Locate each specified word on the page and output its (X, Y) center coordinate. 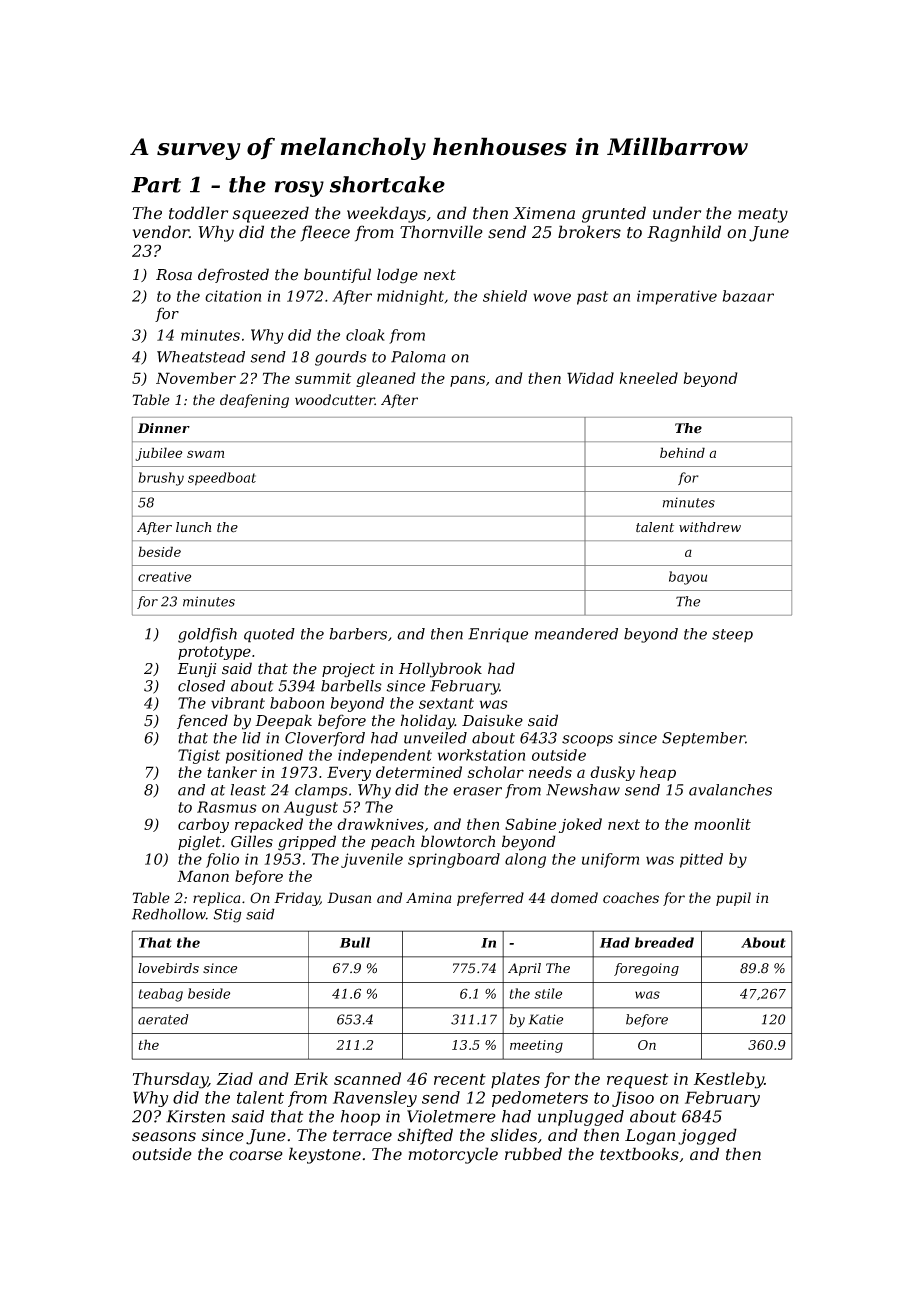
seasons (164, 1137)
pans (467, 381)
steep (732, 635)
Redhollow (169, 914)
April (524, 969)
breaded (664, 942)
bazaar (748, 296)
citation (233, 296)
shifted (425, 1136)
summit (323, 378)
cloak (365, 335)
